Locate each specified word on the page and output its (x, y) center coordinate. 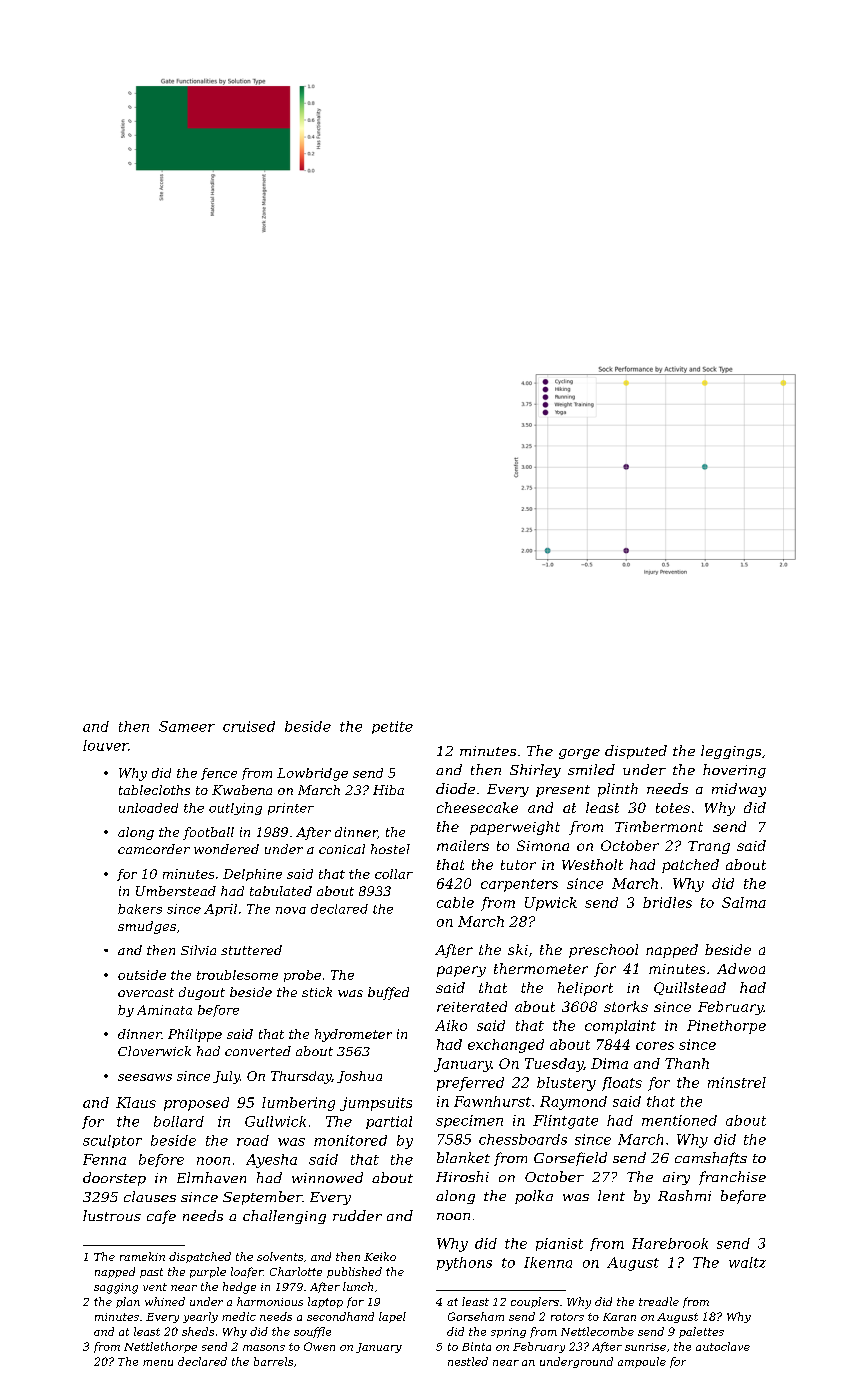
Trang (709, 847)
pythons (464, 1264)
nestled (468, 1361)
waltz (747, 1262)
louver (105, 745)
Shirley (535, 771)
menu (158, 1363)
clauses (150, 1196)
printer (291, 809)
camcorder (154, 849)
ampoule (642, 1362)
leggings (731, 752)
